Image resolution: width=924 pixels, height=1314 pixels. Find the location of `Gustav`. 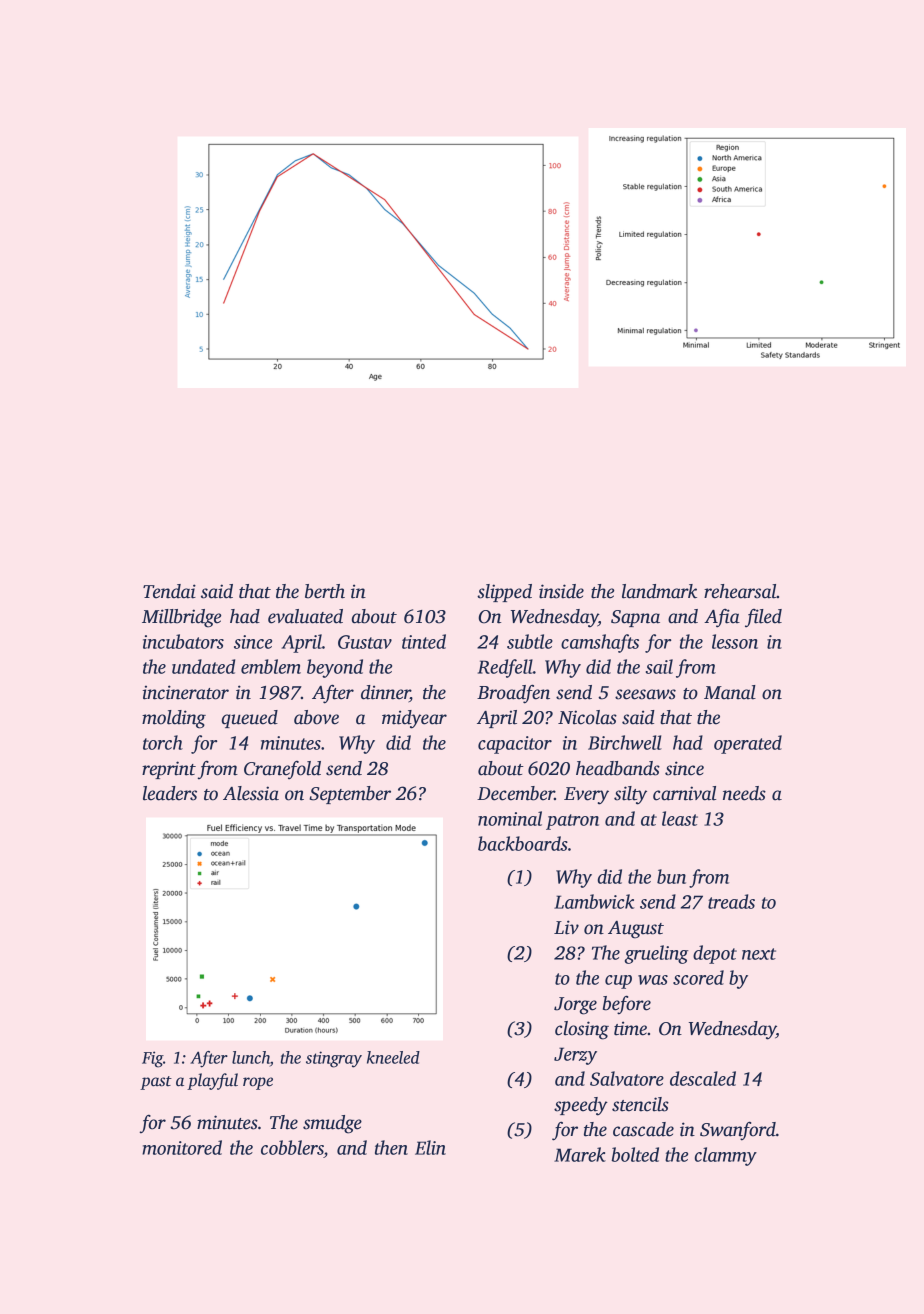

Gustav is located at coordinates (365, 642).
